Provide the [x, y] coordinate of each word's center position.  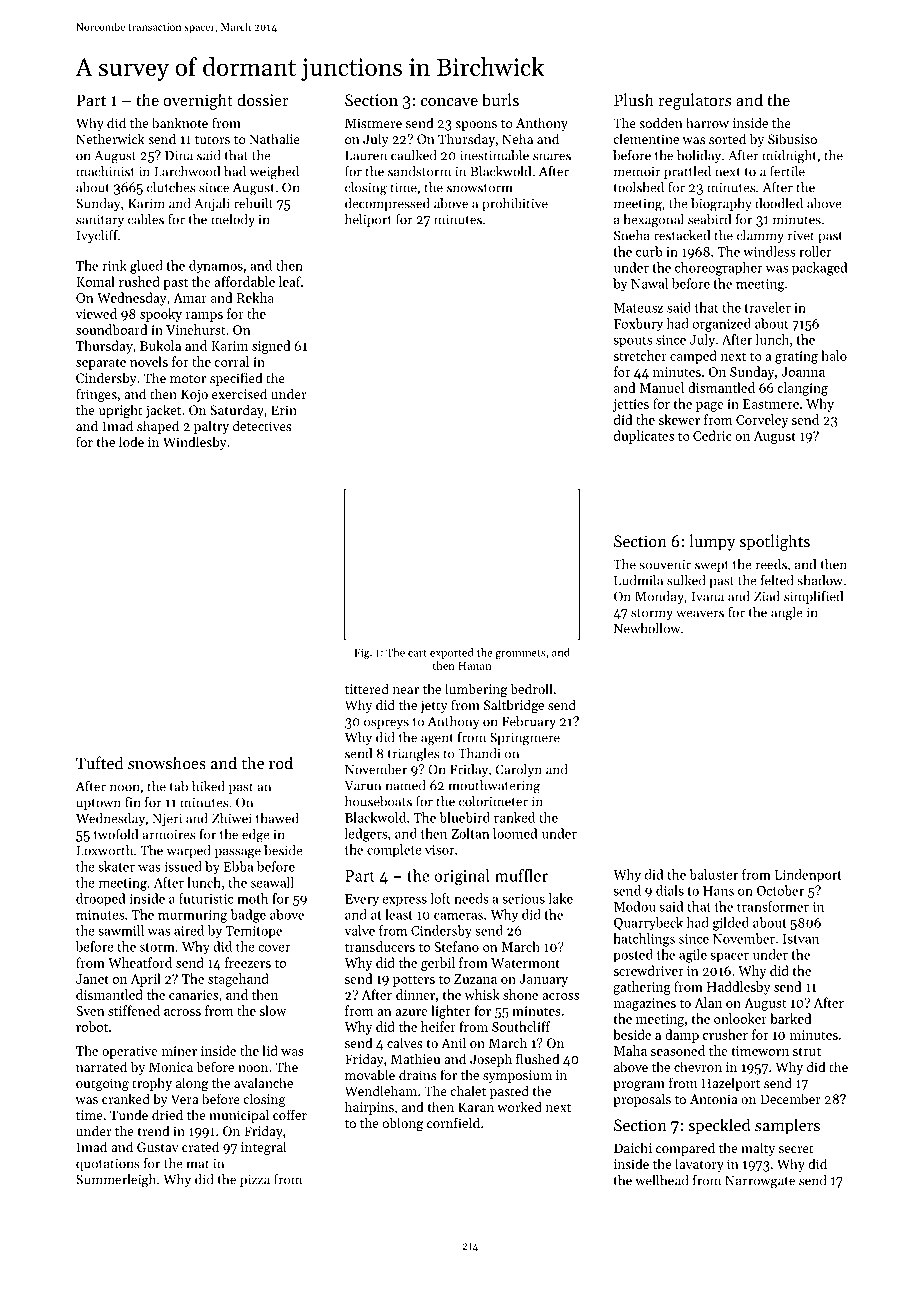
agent [437, 740]
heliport [368, 220]
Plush [634, 99]
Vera [185, 1099]
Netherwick [110, 138]
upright [121, 411]
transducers [380, 946]
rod [281, 762]
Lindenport [808, 875]
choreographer [719, 269]
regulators [694, 101]
